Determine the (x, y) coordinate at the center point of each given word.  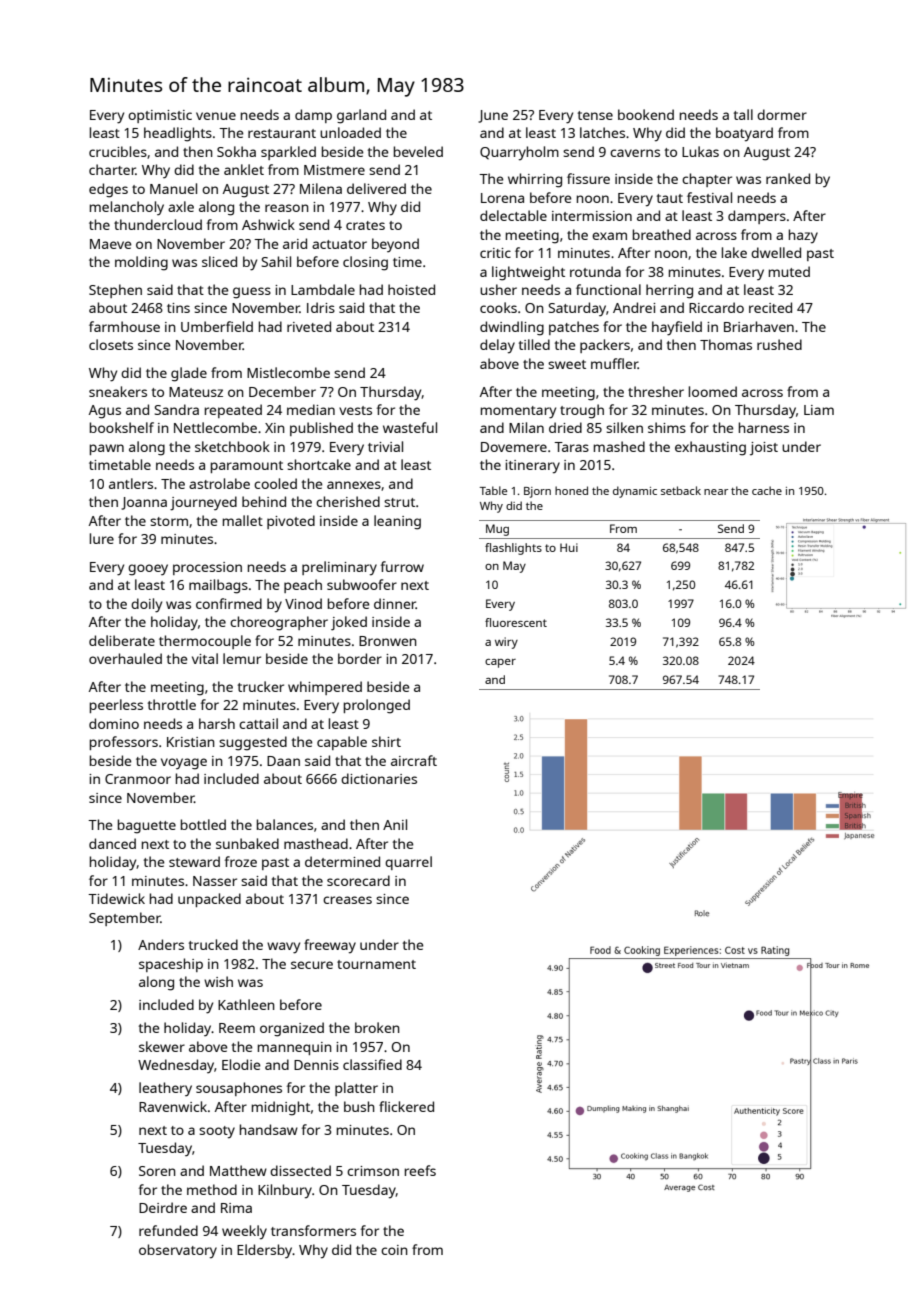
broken (377, 1027)
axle (181, 206)
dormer (782, 114)
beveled (418, 151)
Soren (157, 1171)
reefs (420, 1170)
